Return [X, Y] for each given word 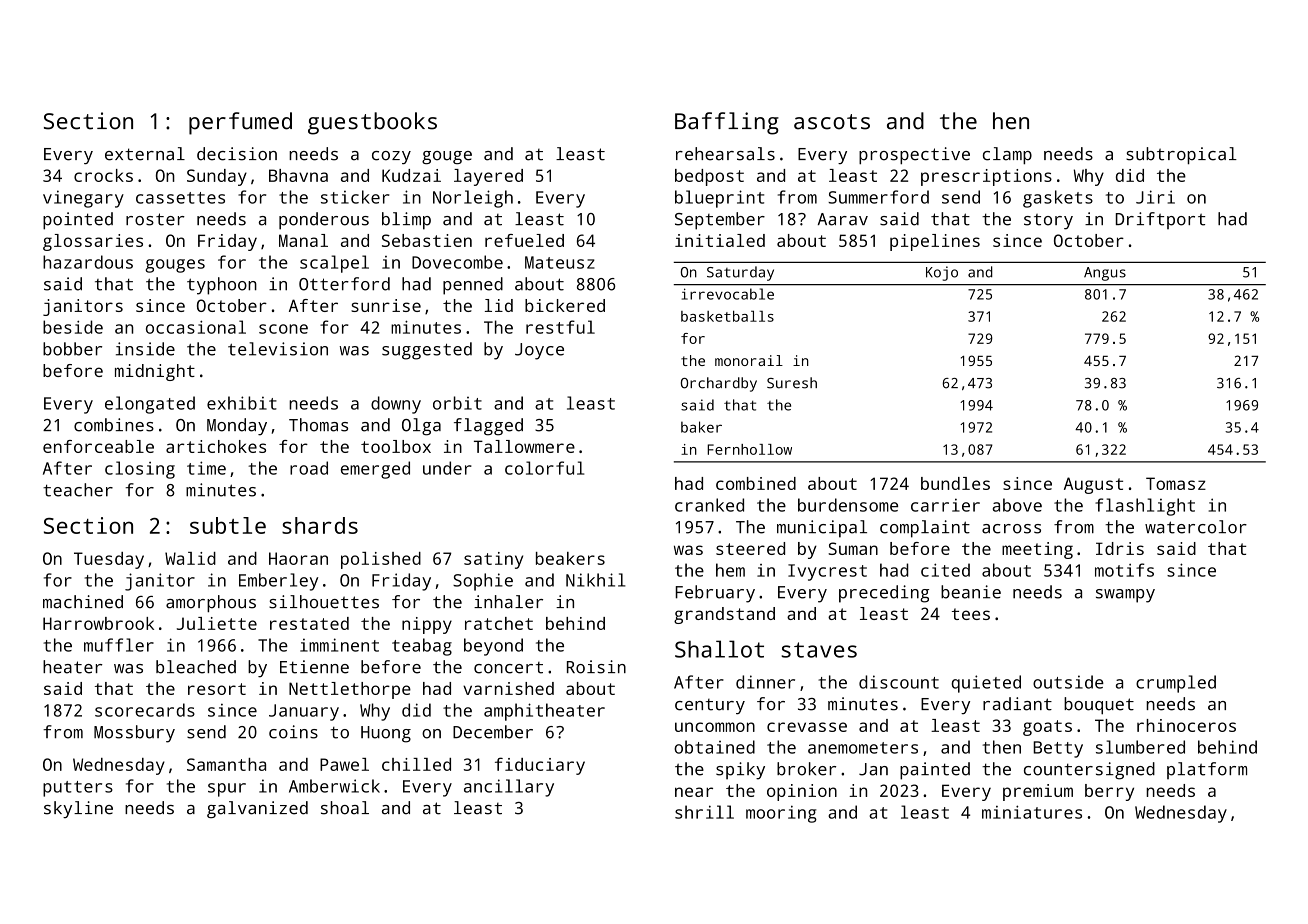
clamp [1007, 155]
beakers [570, 558]
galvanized [257, 809]
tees [971, 614]
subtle [228, 525]
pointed [78, 221]
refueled [524, 240]
